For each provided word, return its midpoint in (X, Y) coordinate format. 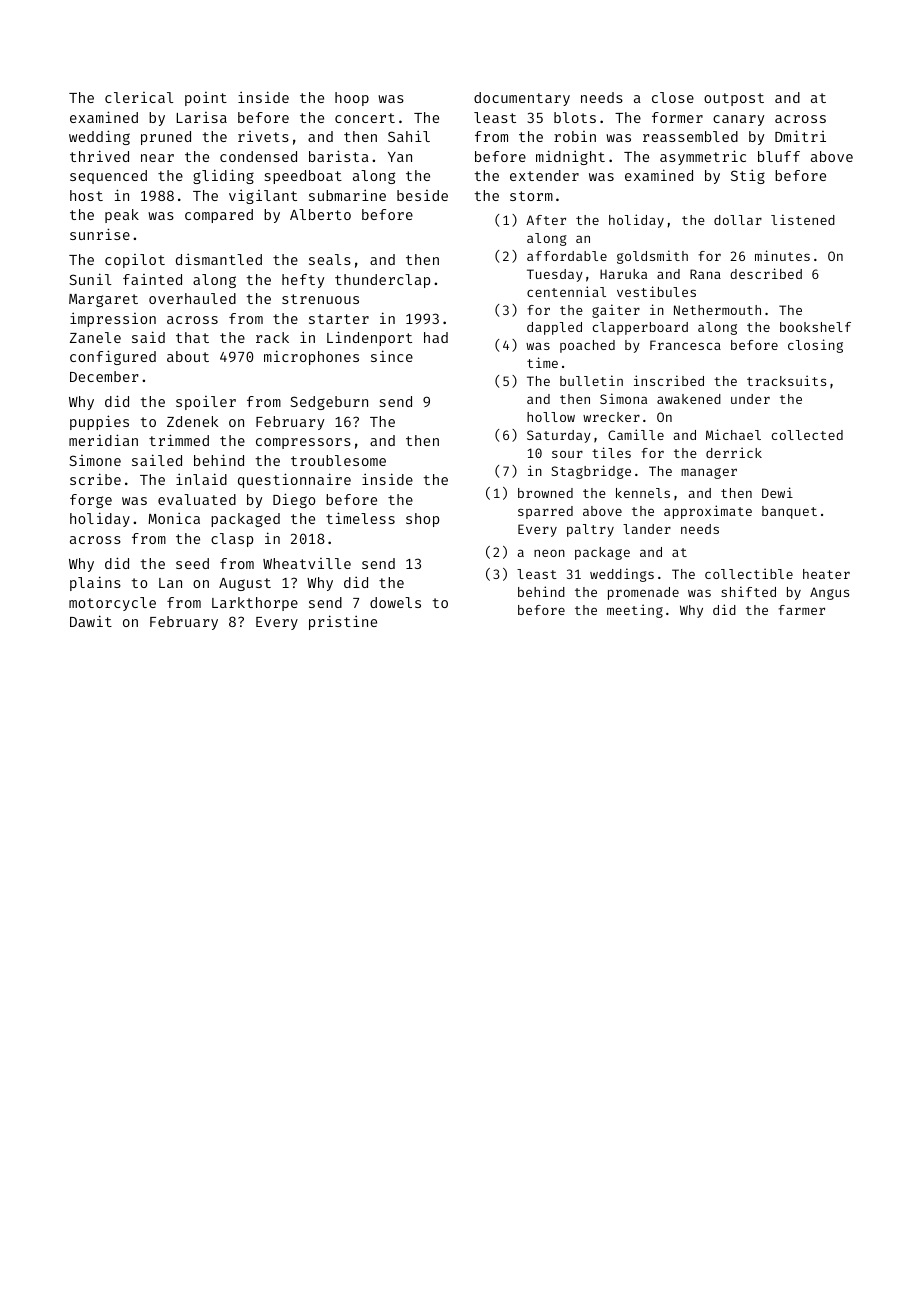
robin (575, 136)
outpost (734, 99)
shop (422, 520)
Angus (829, 593)
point (206, 99)
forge (91, 501)
